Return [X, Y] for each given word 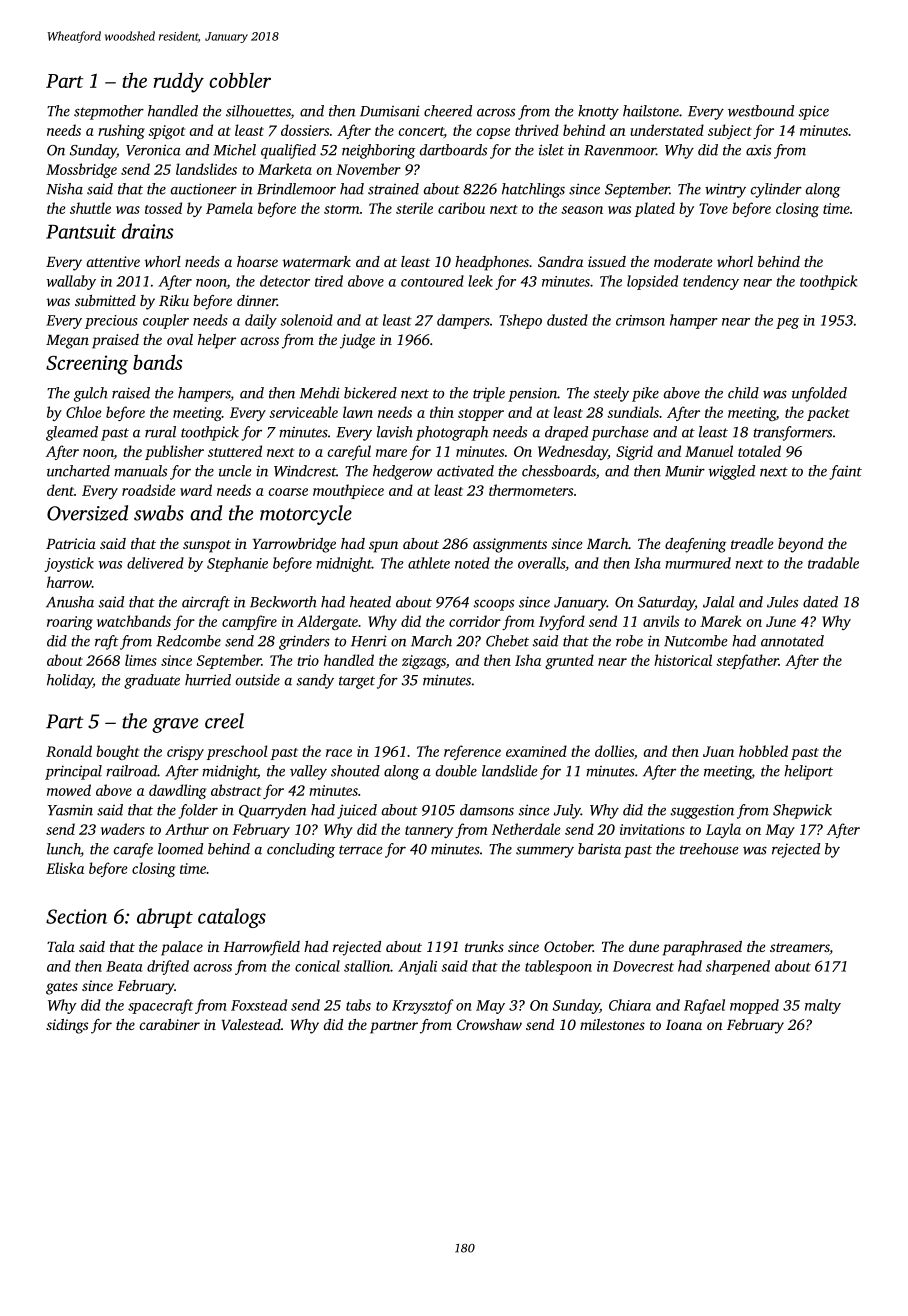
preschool [237, 752]
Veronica [153, 150]
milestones [612, 1024]
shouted [355, 771]
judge [357, 341]
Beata [124, 966]
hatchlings [533, 190]
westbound [761, 111]
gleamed [72, 433]
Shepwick [802, 811]
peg [787, 323]
